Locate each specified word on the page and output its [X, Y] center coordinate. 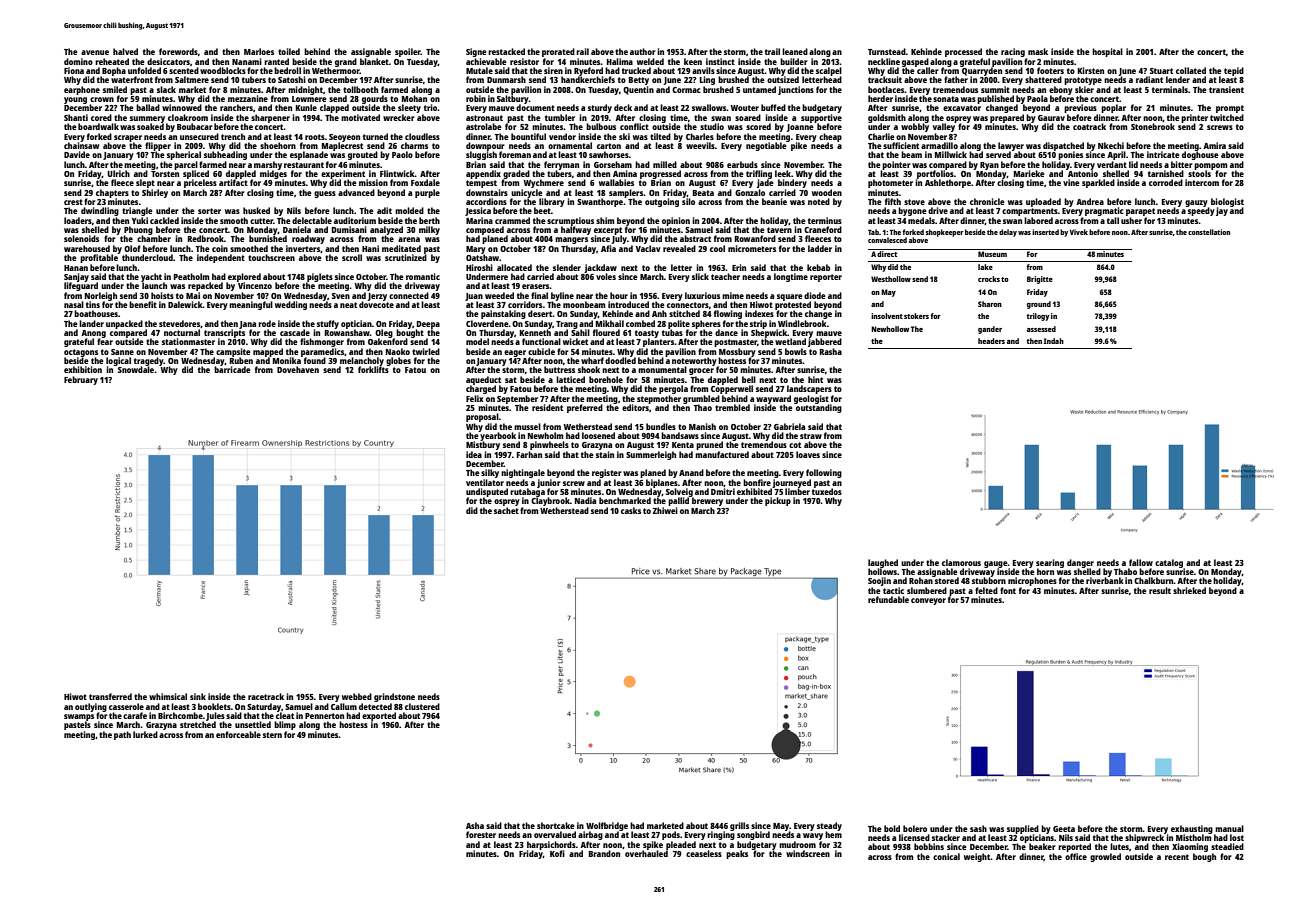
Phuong [138, 231]
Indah [1054, 341]
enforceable [238, 734]
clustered [422, 706]
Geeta [1064, 829]
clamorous [961, 562]
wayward [773, 399]
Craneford [823, 229]
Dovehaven [298, 369]
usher [1131, 220]
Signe [476, 52]
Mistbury [483, 445]
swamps [79, 717]
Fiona [74, 70]
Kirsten [1091, 70]
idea [474, 454]
